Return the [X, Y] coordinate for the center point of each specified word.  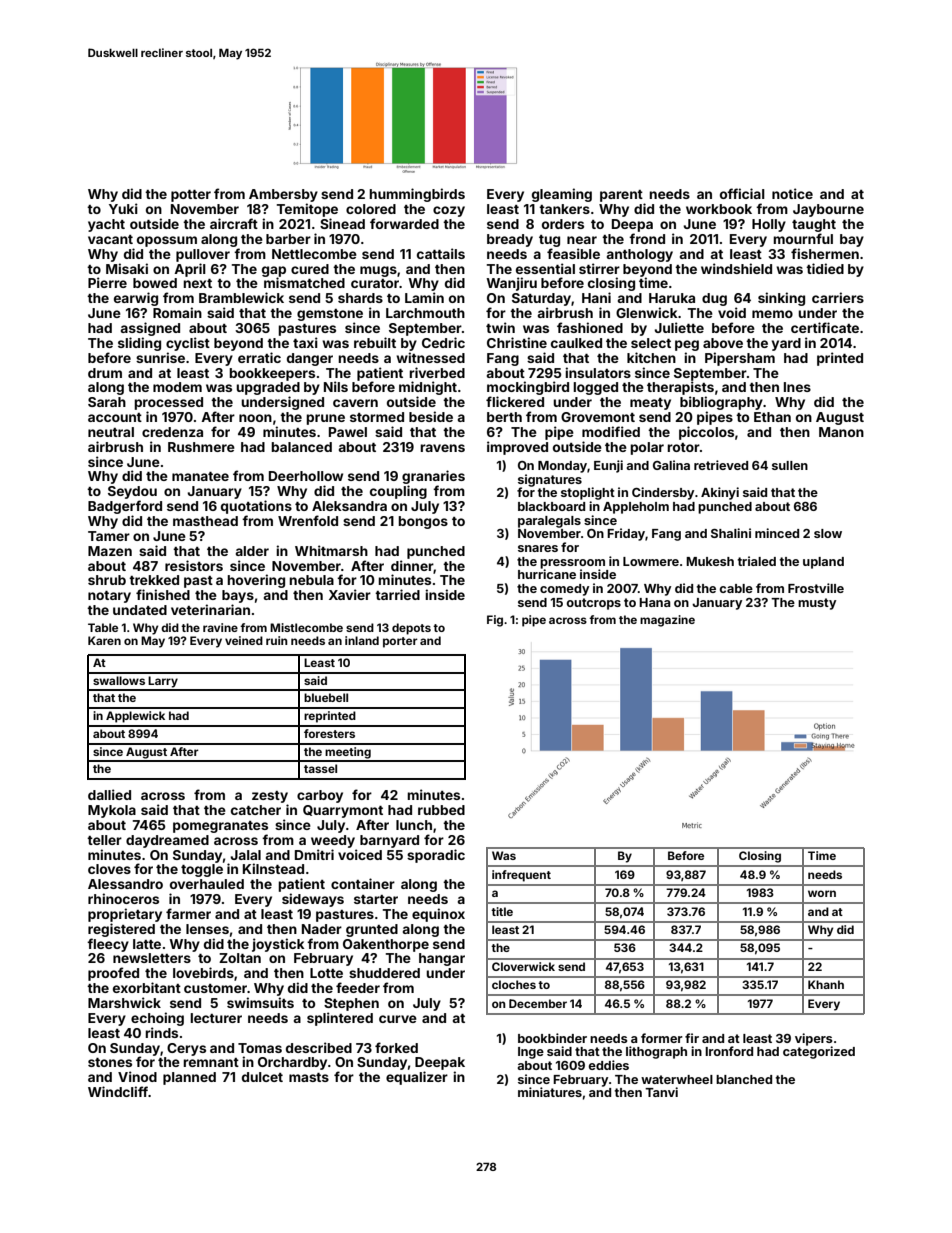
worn [822, 893]
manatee [200, 476]
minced [777, 533]
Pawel [348, 432]
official [742, 193]
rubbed [441, 810]
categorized [819, 1052]
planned [189, 1078]
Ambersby [283, 195]
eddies [608, 1065]
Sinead [342, 223]
